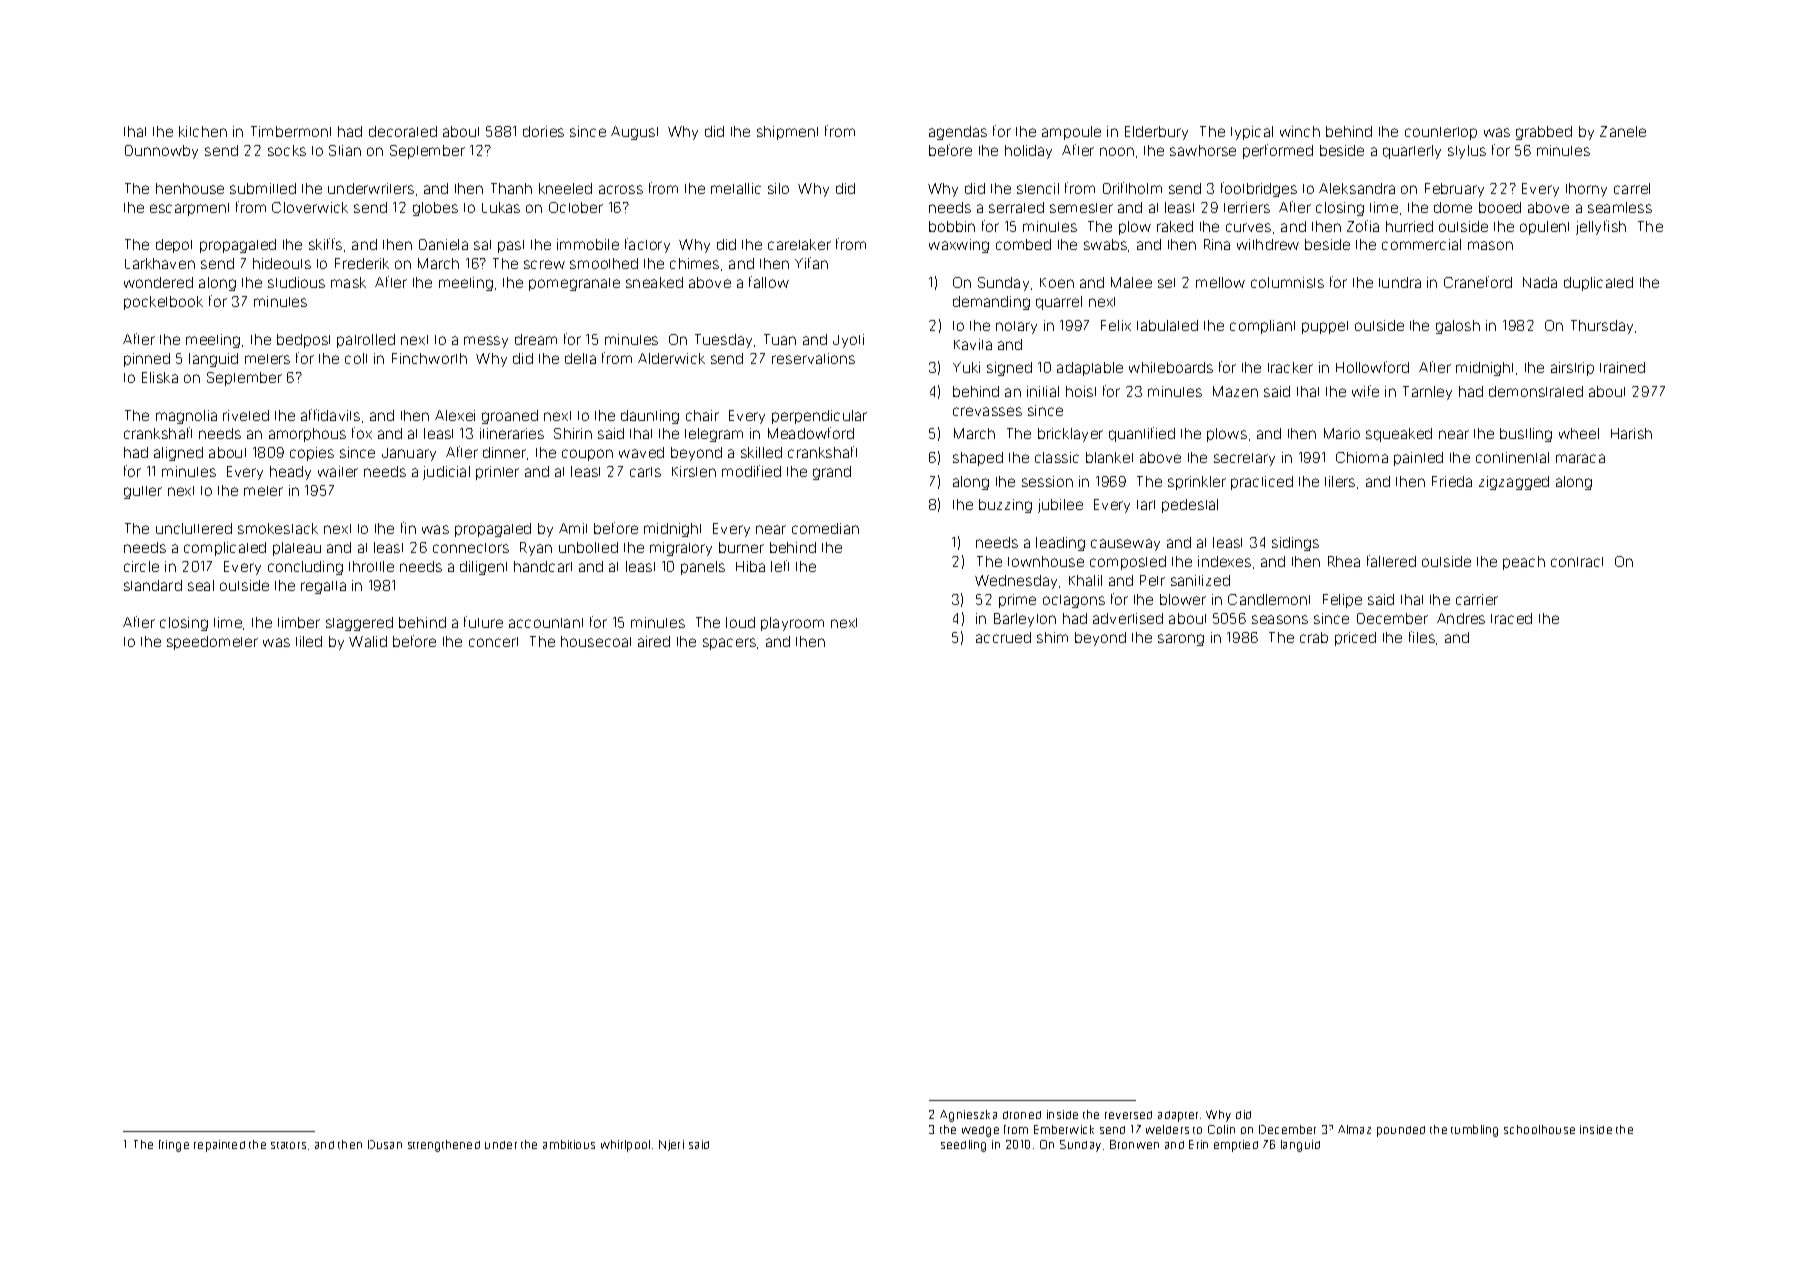 This screenshot has height=1272, width=1799. What do you see at coordinates (1236, 1146) in the screenshot?
I see `emptied` at bounding box center [1236, 1146].
